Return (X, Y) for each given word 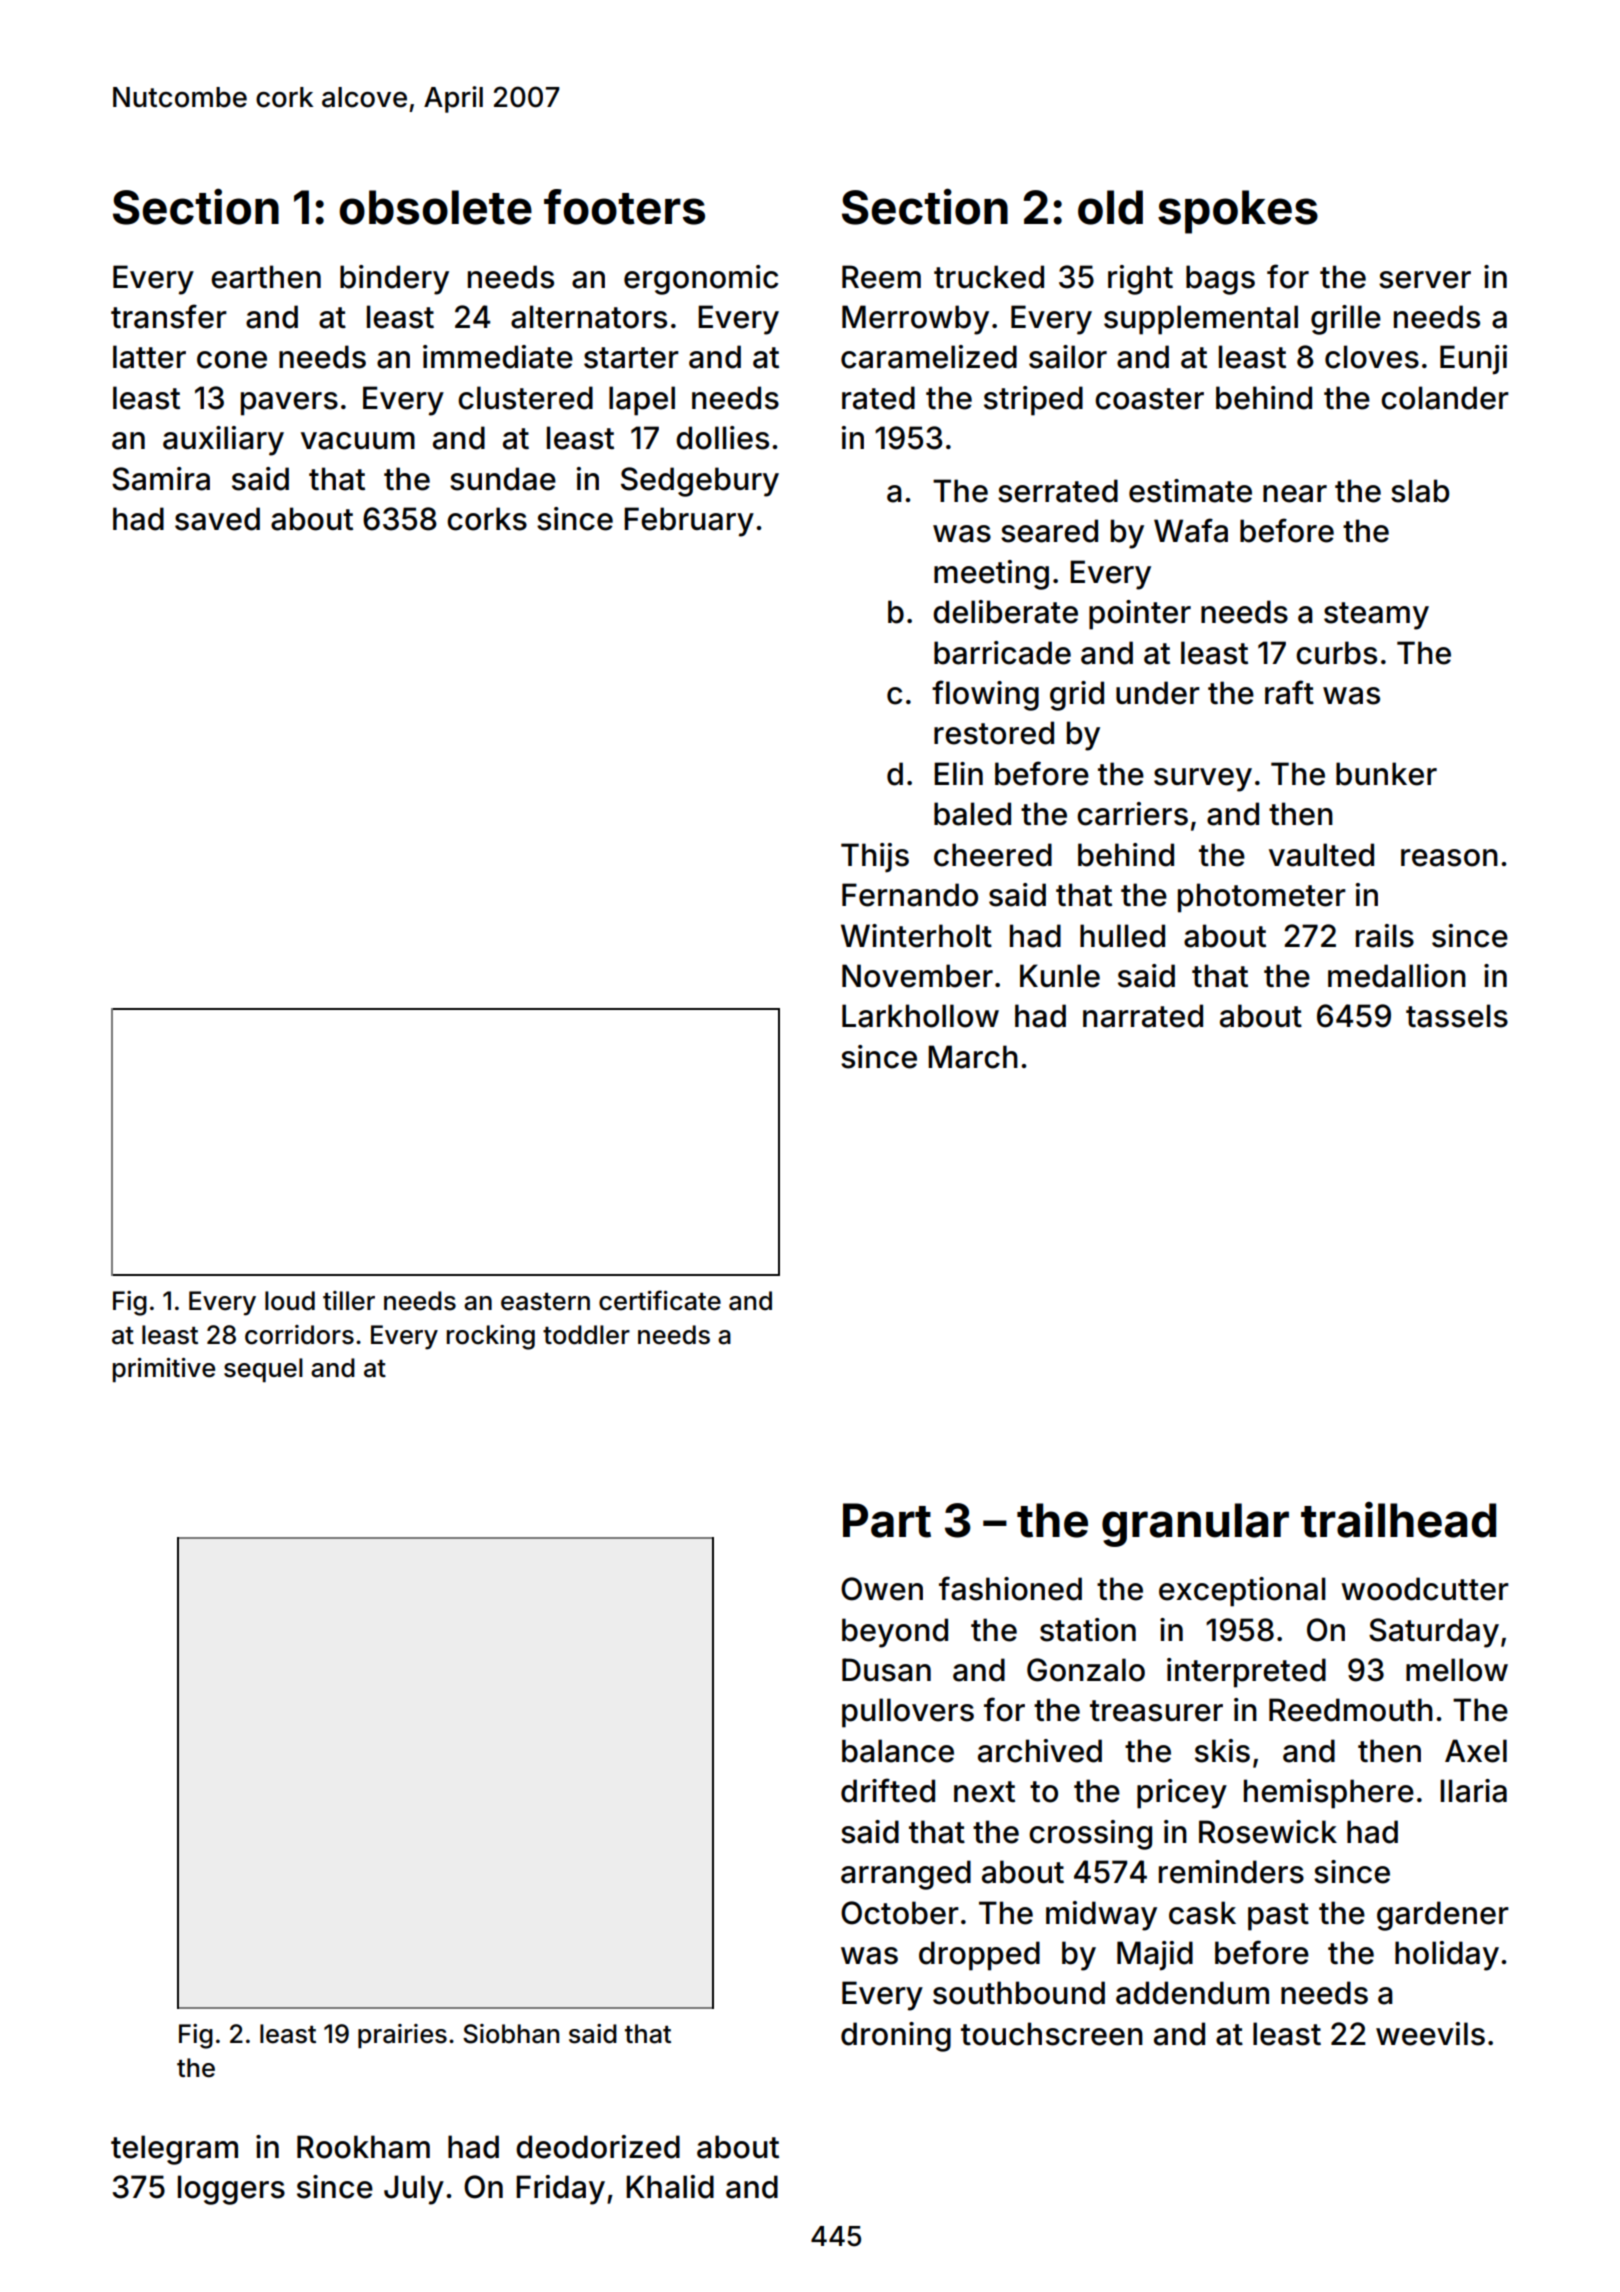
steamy (1376, 616)
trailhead (1398, 1520)
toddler (586, 1335)
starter (631, 358)
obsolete (435, 207)
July (414, 2190)
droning (896, 2037)
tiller (349, 1301)
